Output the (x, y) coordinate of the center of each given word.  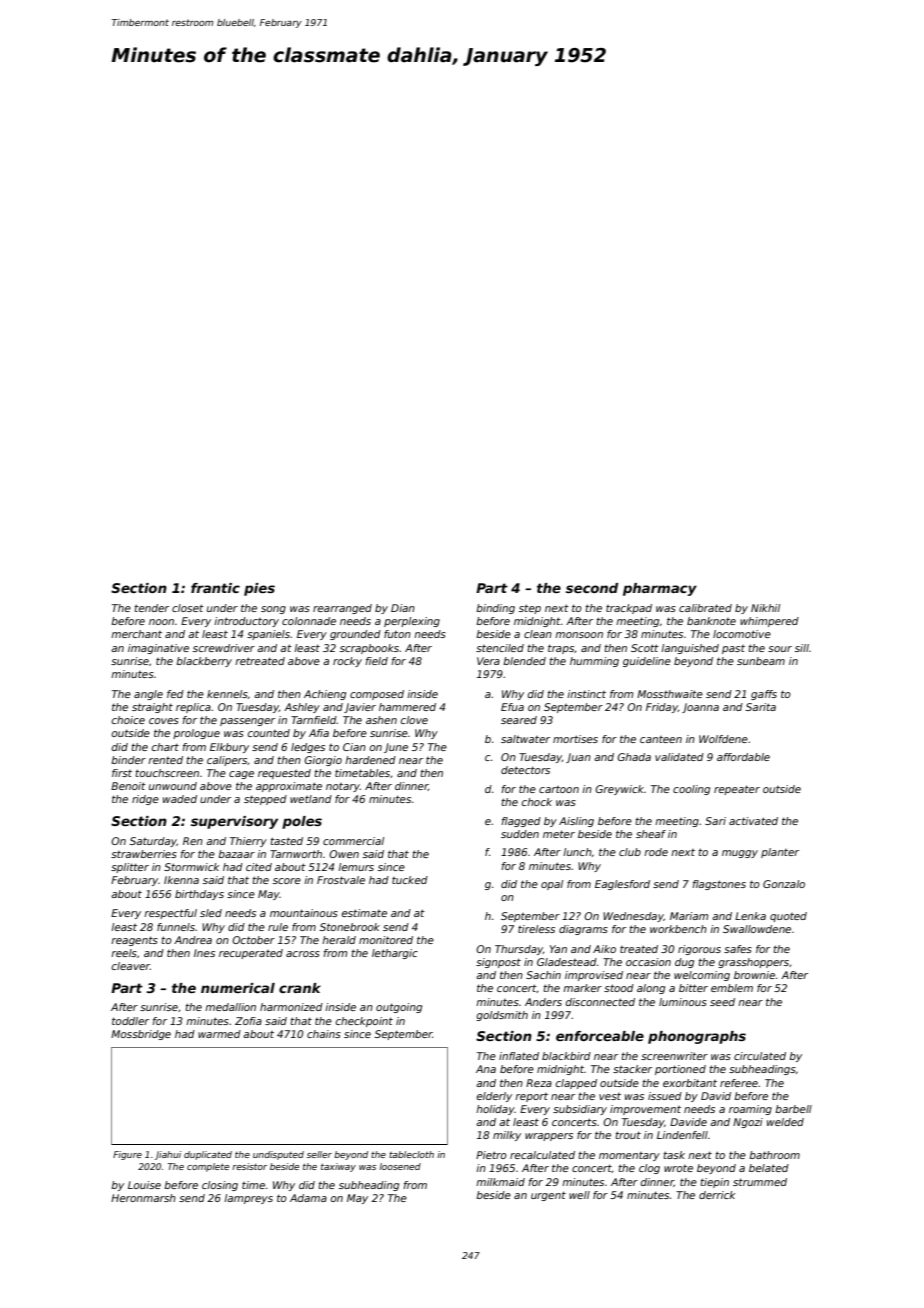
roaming (750, 1110)
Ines (204, 953)
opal (552, 885)
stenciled (500, 648)
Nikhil (765, 608)
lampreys (248, 1199)
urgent (548, 1196)
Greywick (619, 790)
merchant (136, 634)
